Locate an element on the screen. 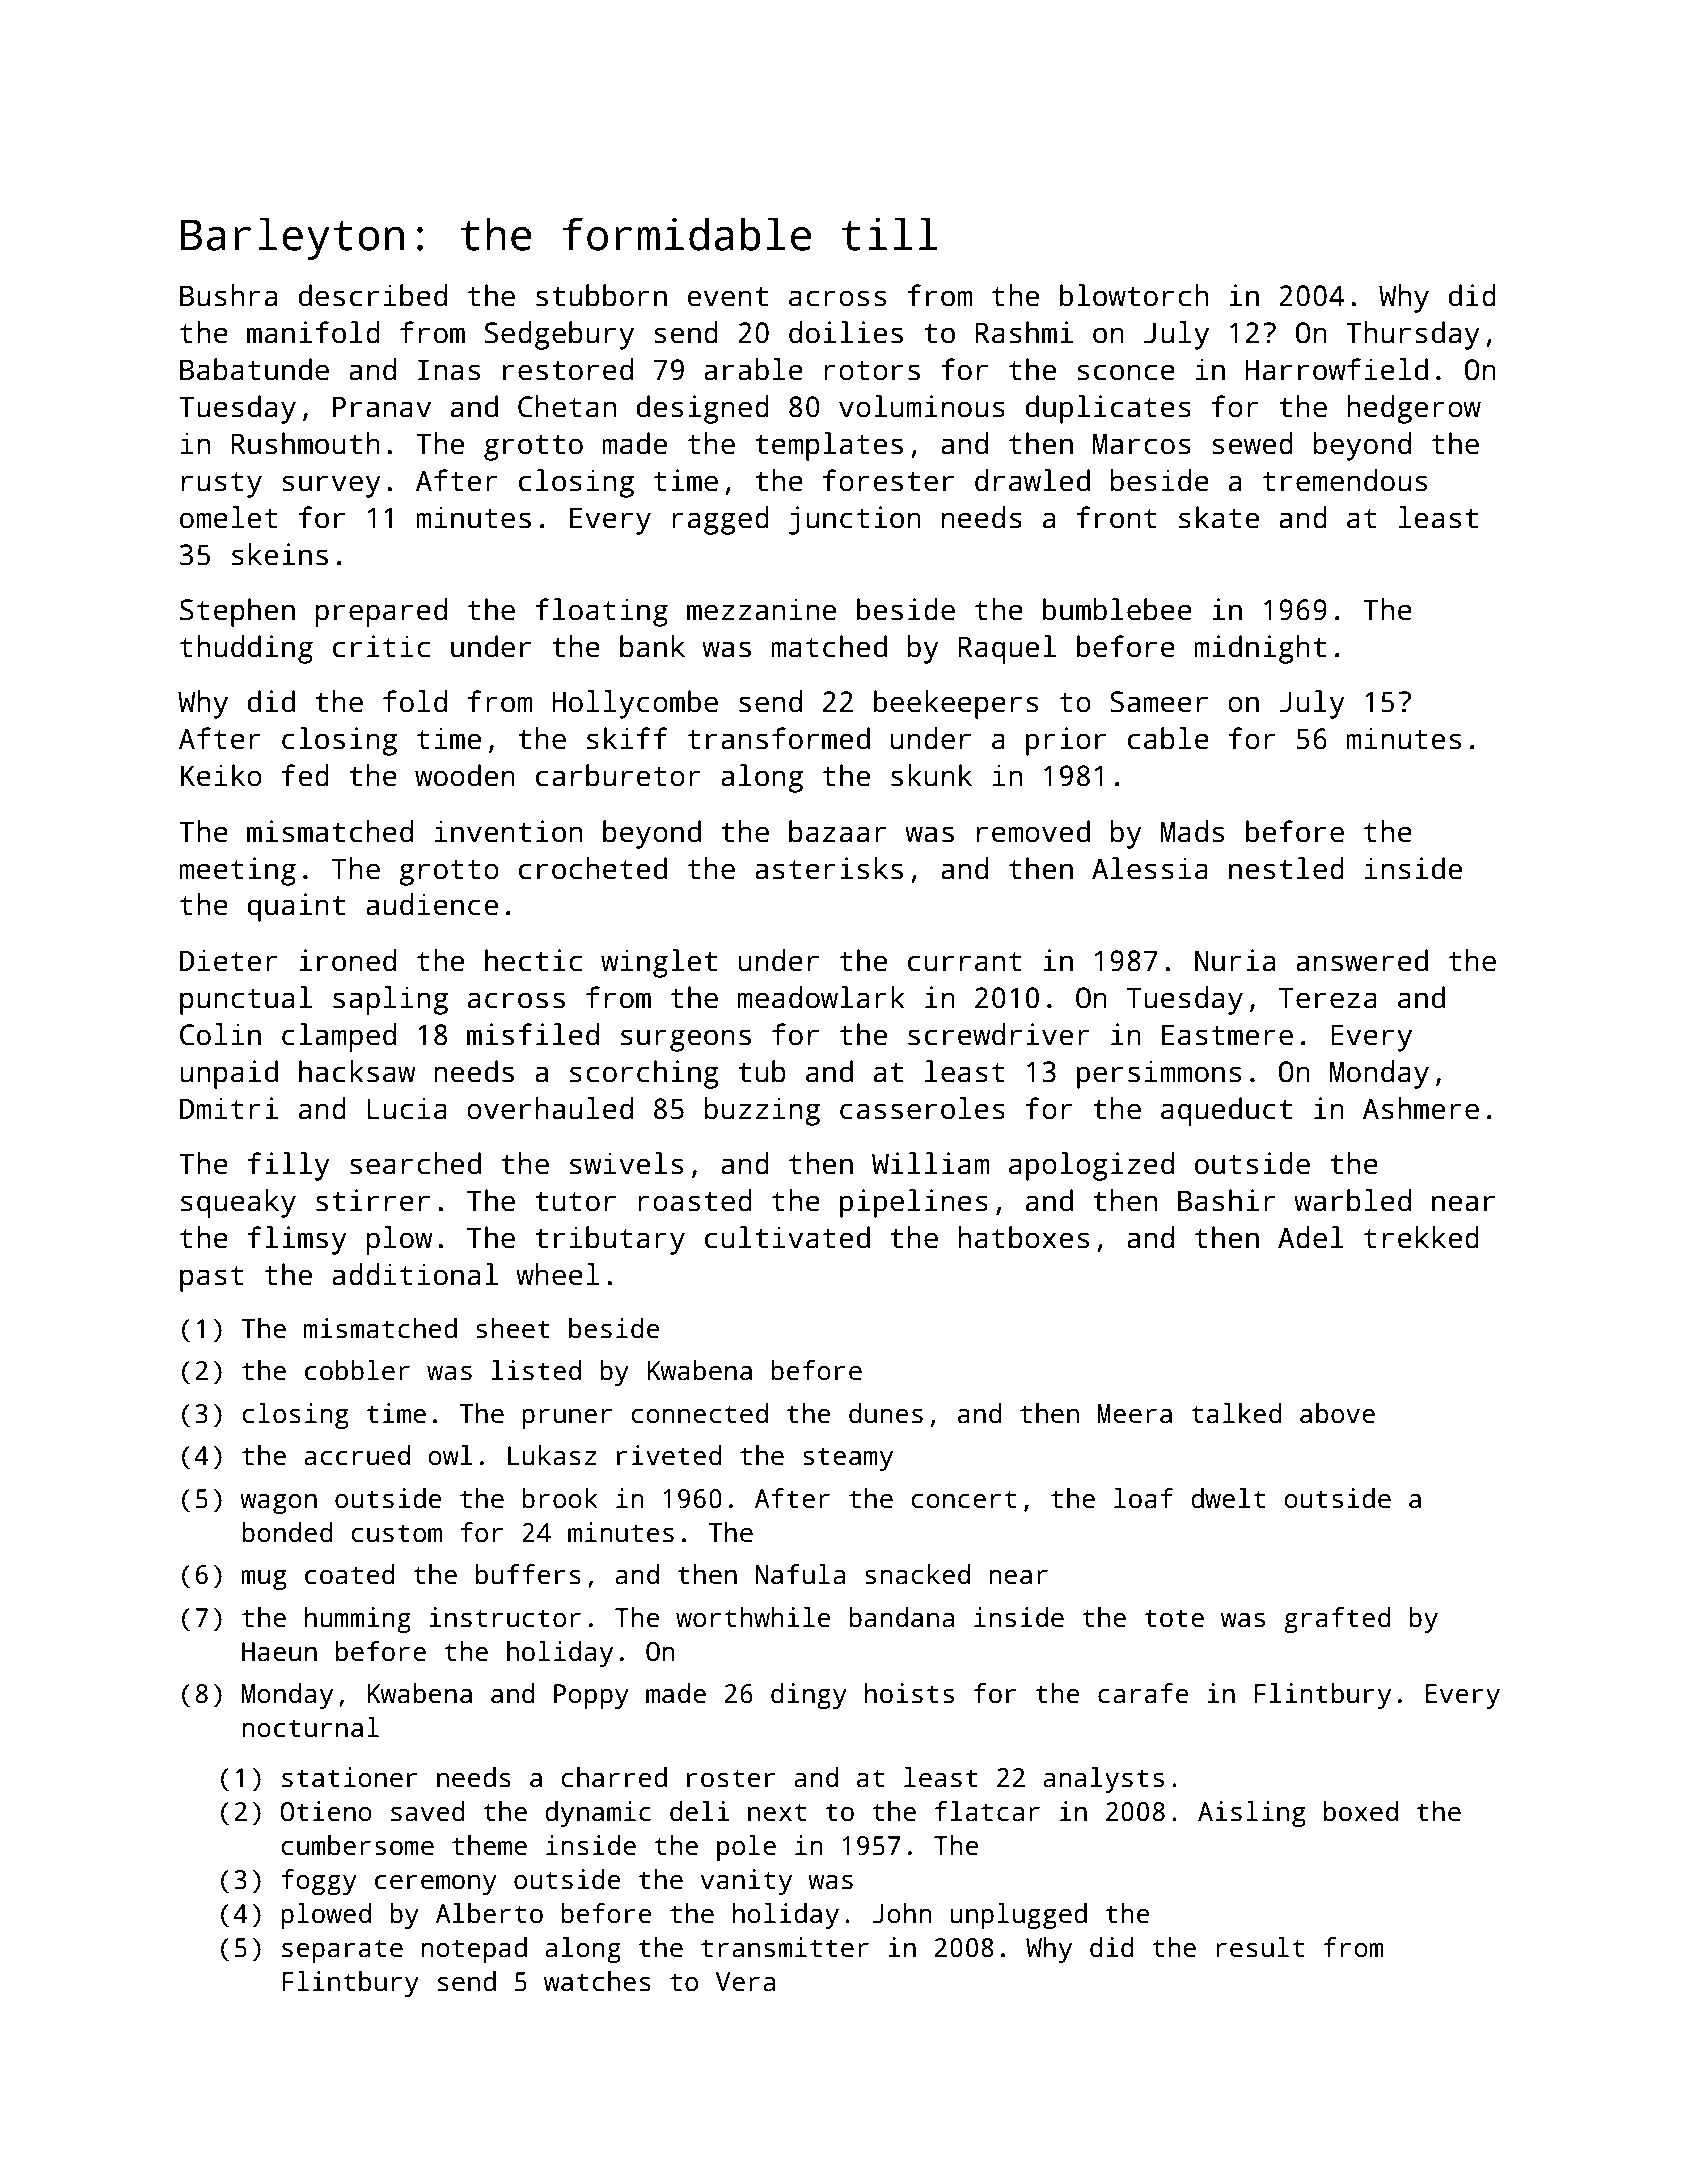  Eastmere is located at coordinates (1227, 1035).
